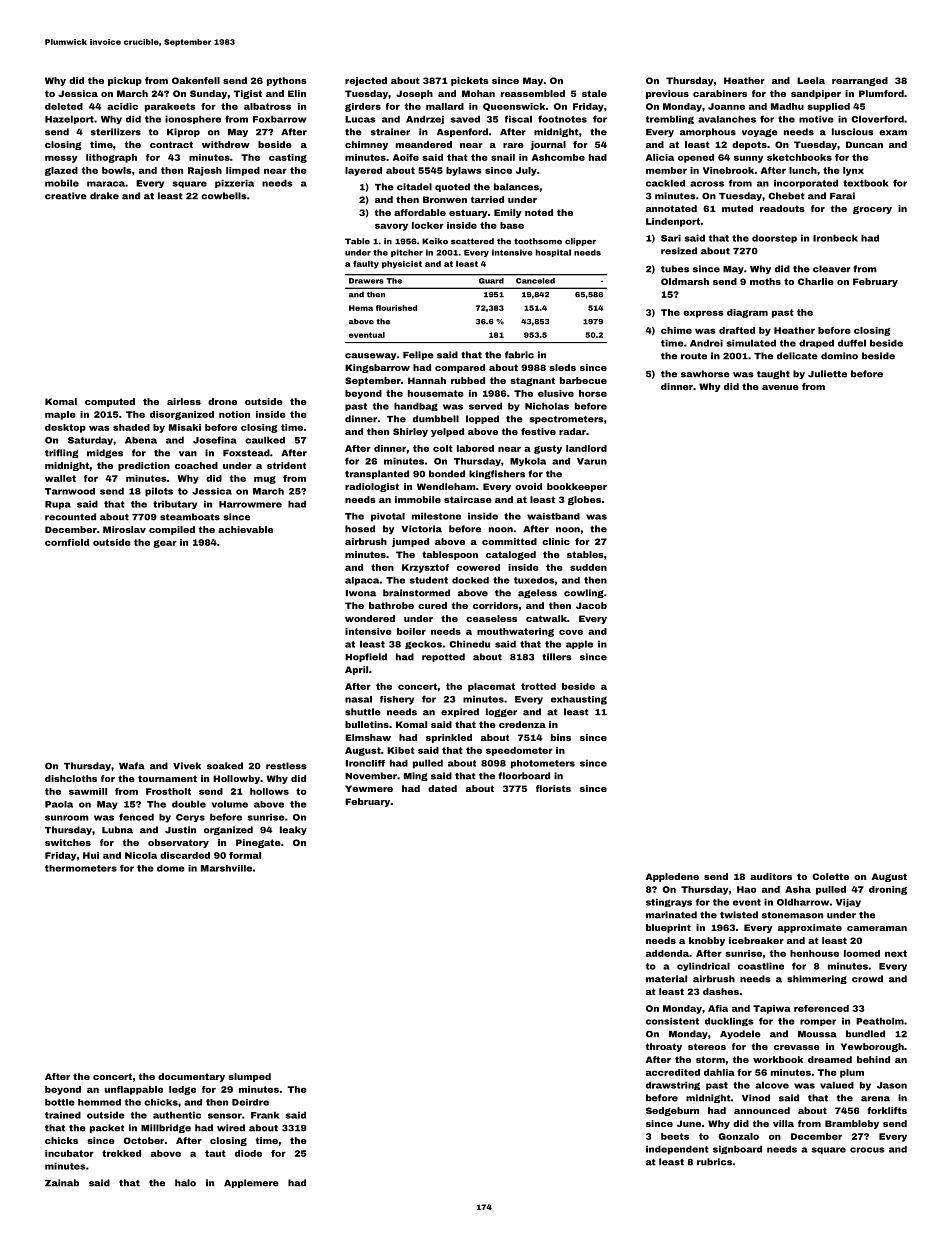 The height and width of the screenshot is (1233, 952). I want to click on chime, so click(676, 330).
